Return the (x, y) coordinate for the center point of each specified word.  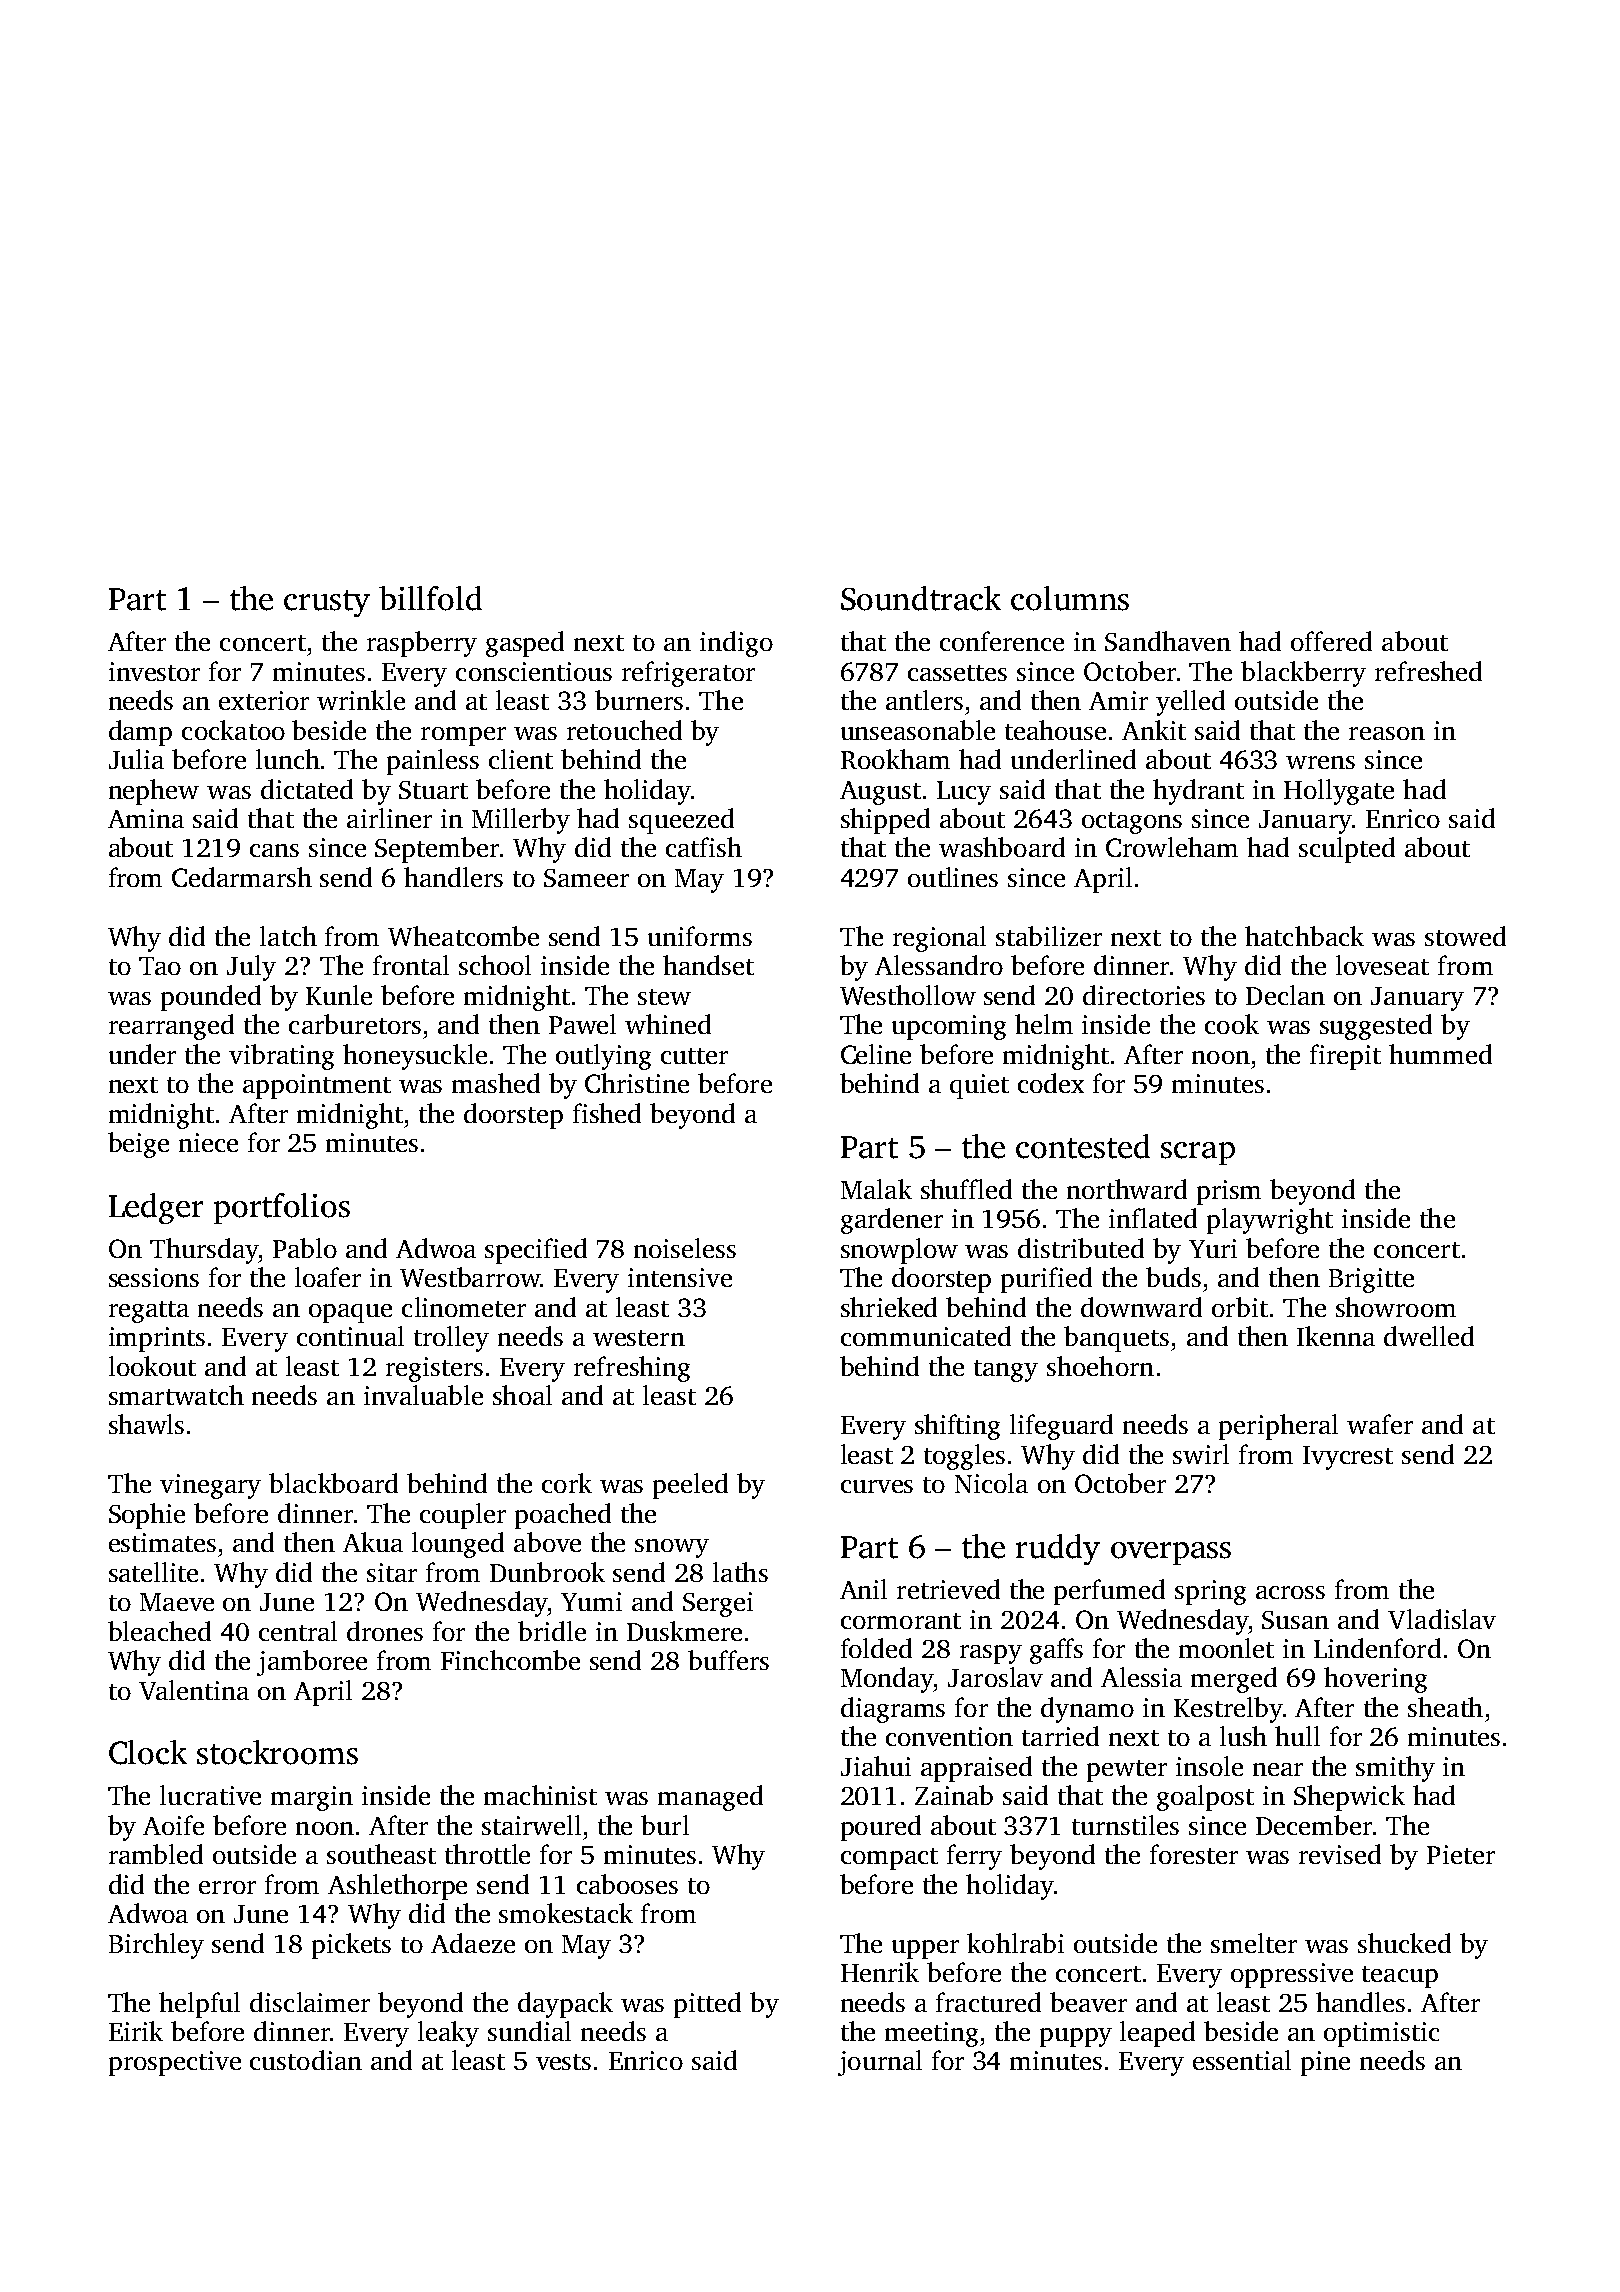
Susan (1295, 1620)
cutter (694, 1056)
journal (880, 2063)
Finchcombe (510, 1660)
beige (138, 1145)
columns (1070, 598)
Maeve (177, 1602)
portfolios (282, 1208)
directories (1144, 995)
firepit (1345, 1057)
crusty (327, 603)
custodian (306, 2060)
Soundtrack (921, 598)
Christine (637, 1083)
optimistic (1381, 2034)
